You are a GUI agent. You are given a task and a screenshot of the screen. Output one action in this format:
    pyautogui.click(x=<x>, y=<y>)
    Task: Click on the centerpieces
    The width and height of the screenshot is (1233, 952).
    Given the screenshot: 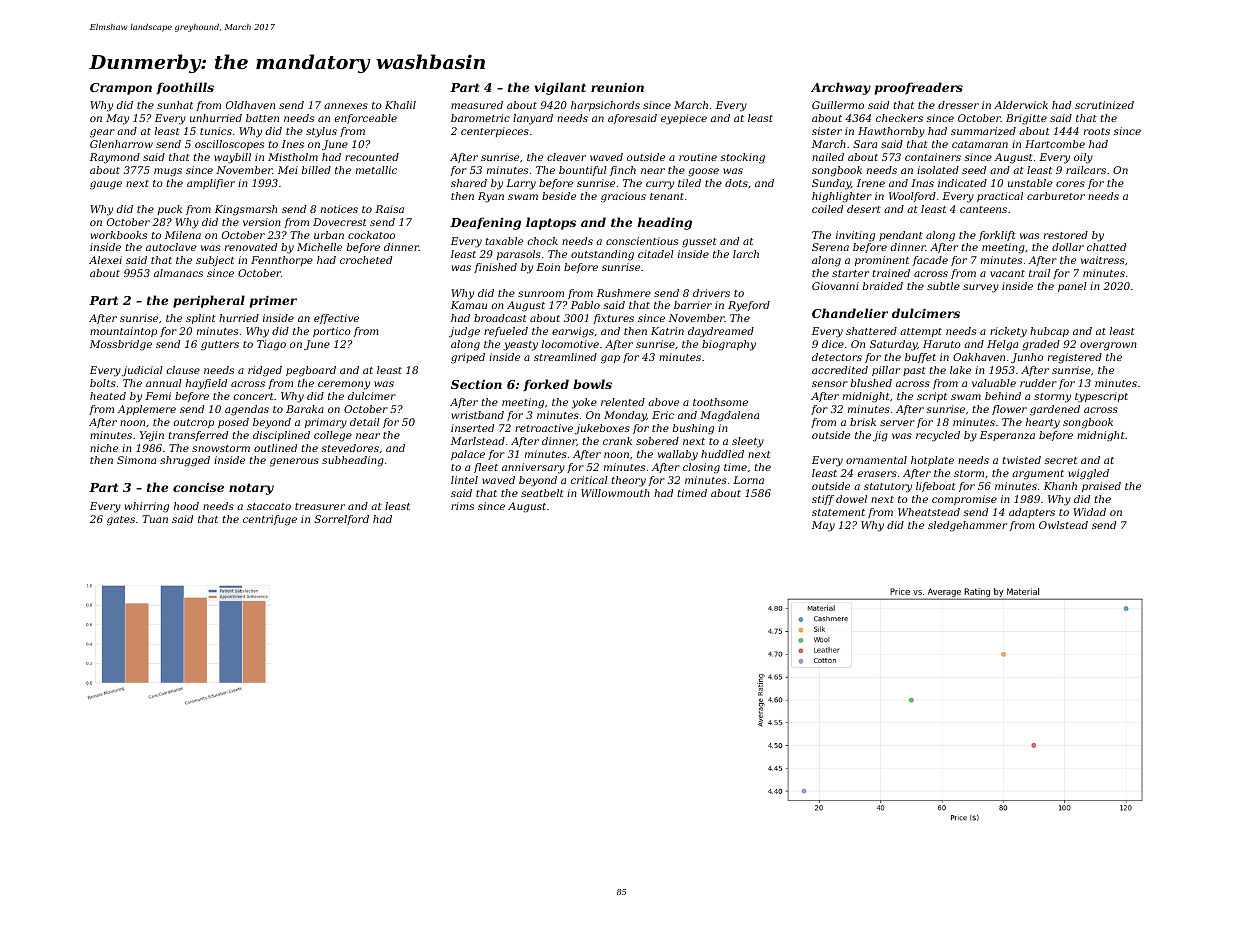 What is the action you would take?
    pyautogui.click(x=495, y=132)
